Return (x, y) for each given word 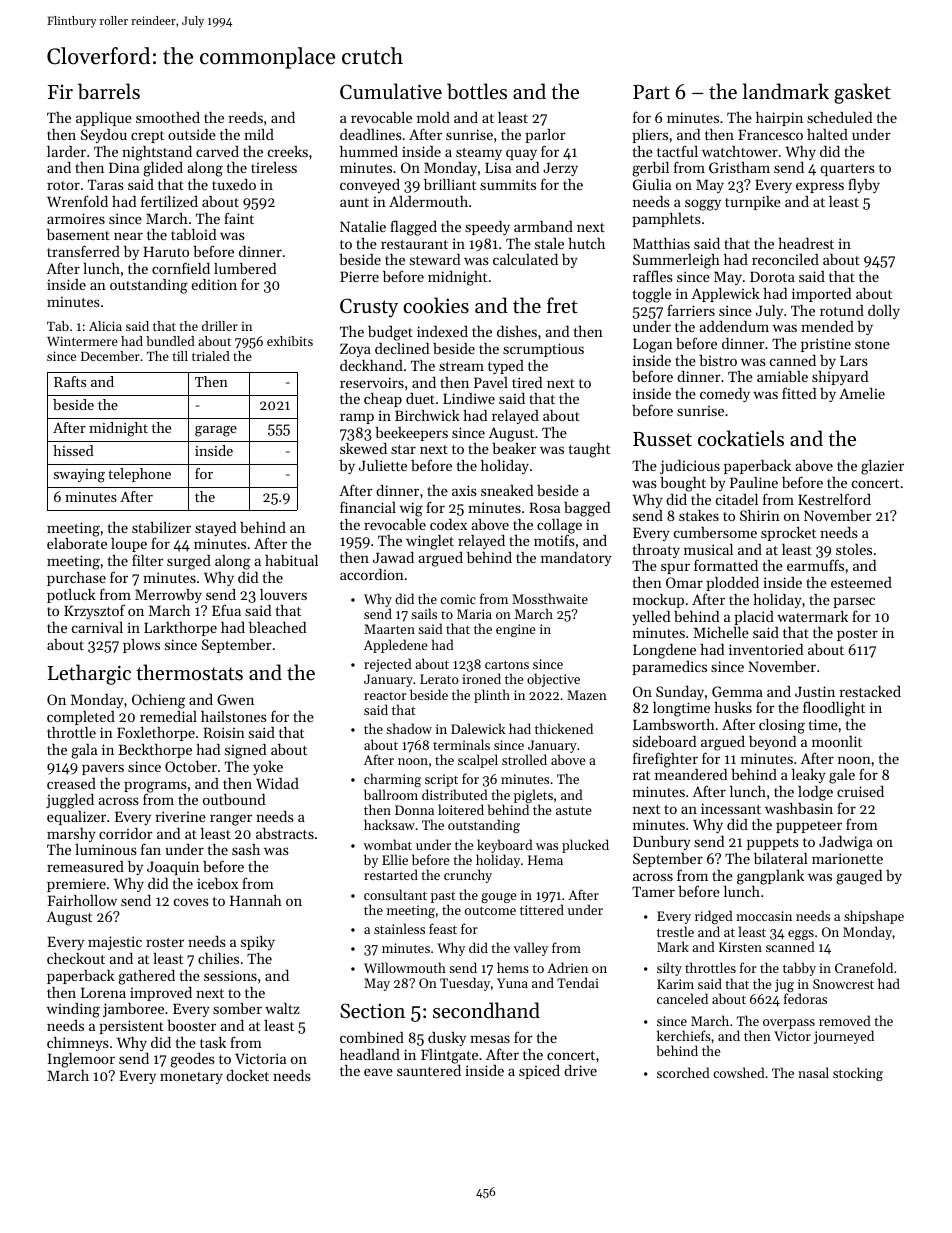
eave (378, 1072)
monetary (191, 1078)
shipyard (840, 378)
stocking (858, 1074)
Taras (106, 184)
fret (562, 305)
